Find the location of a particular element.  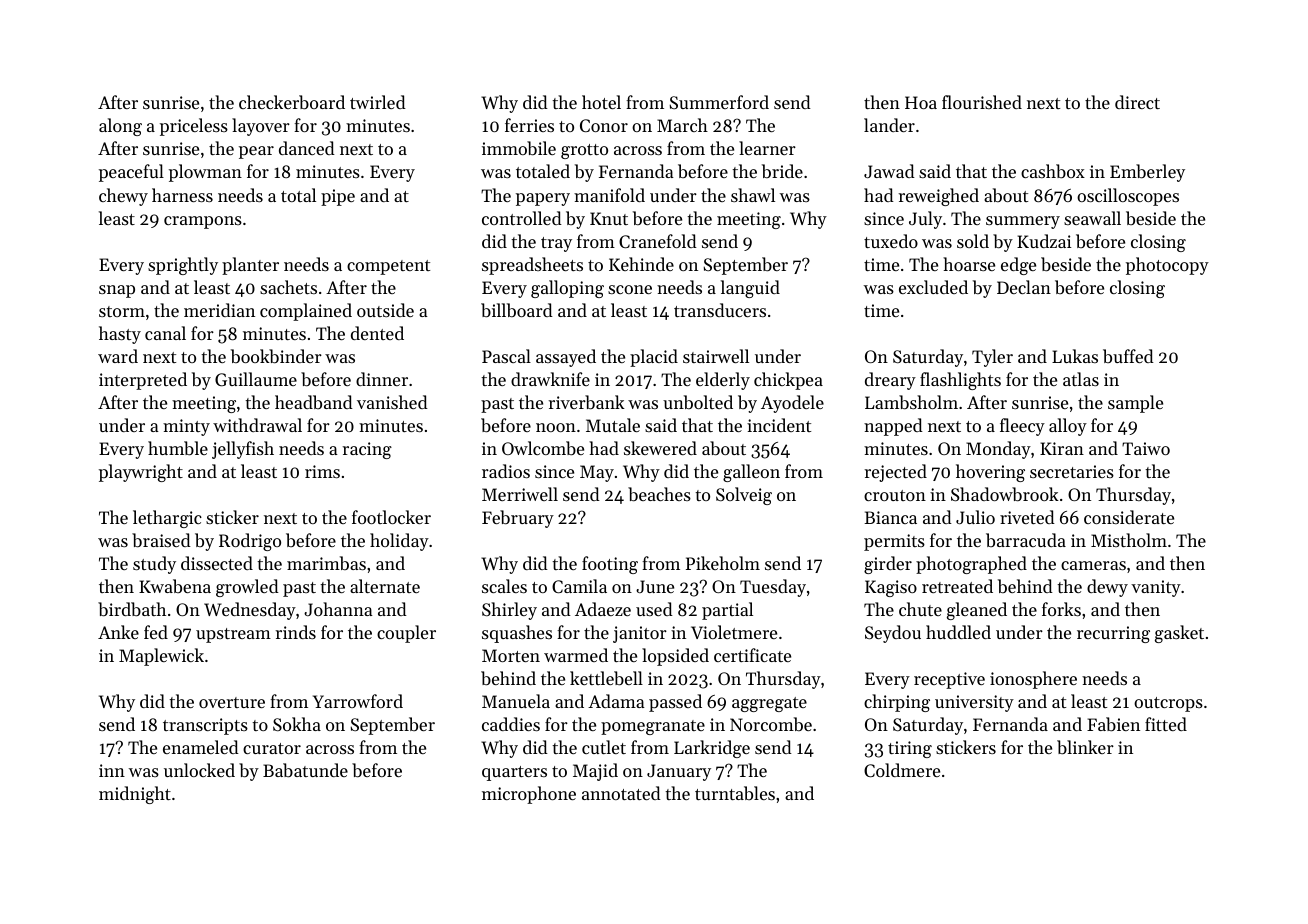

checkerboard is located at coordinates (292, 102).
